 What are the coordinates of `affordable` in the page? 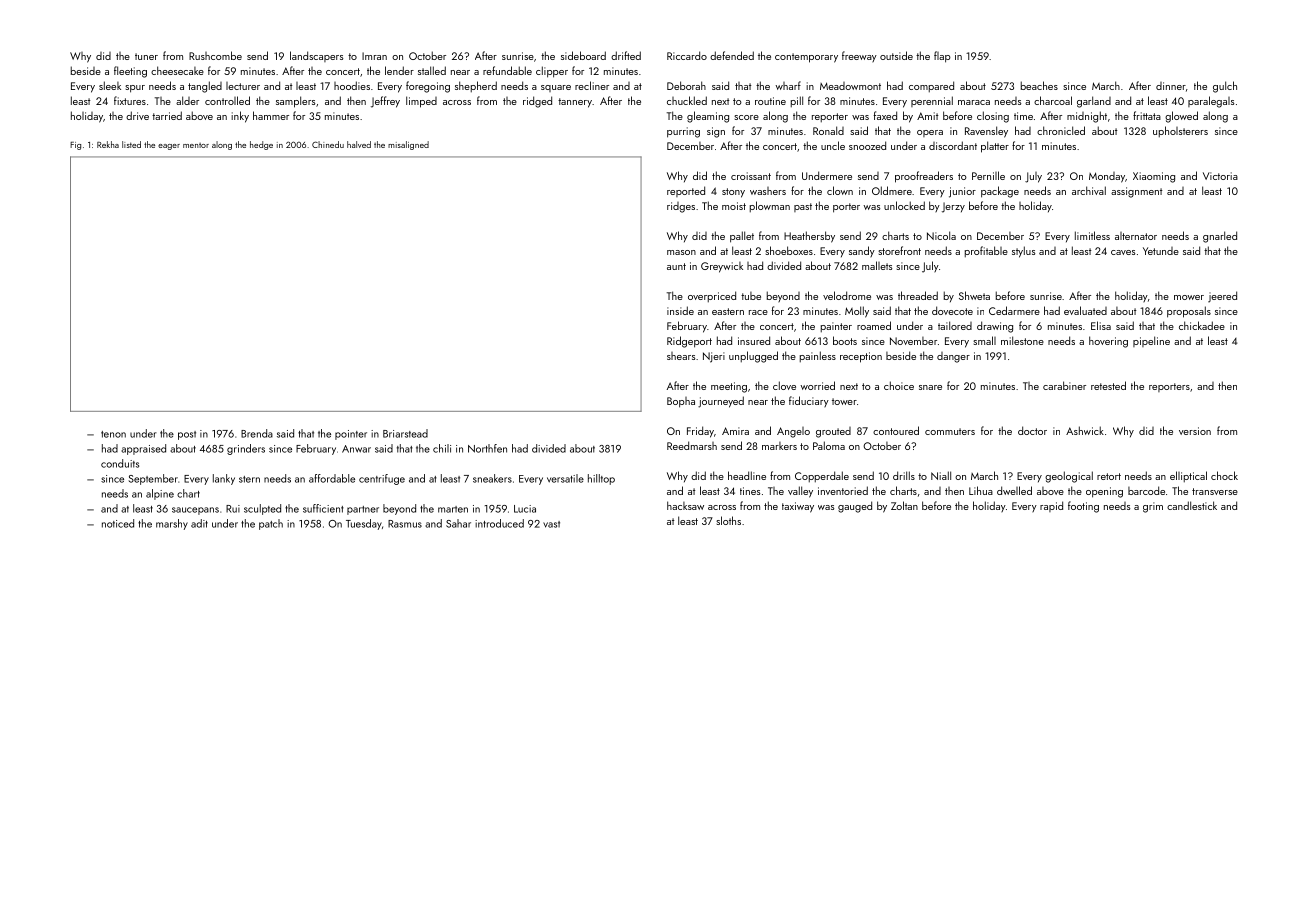 It's located at (332, 478).
